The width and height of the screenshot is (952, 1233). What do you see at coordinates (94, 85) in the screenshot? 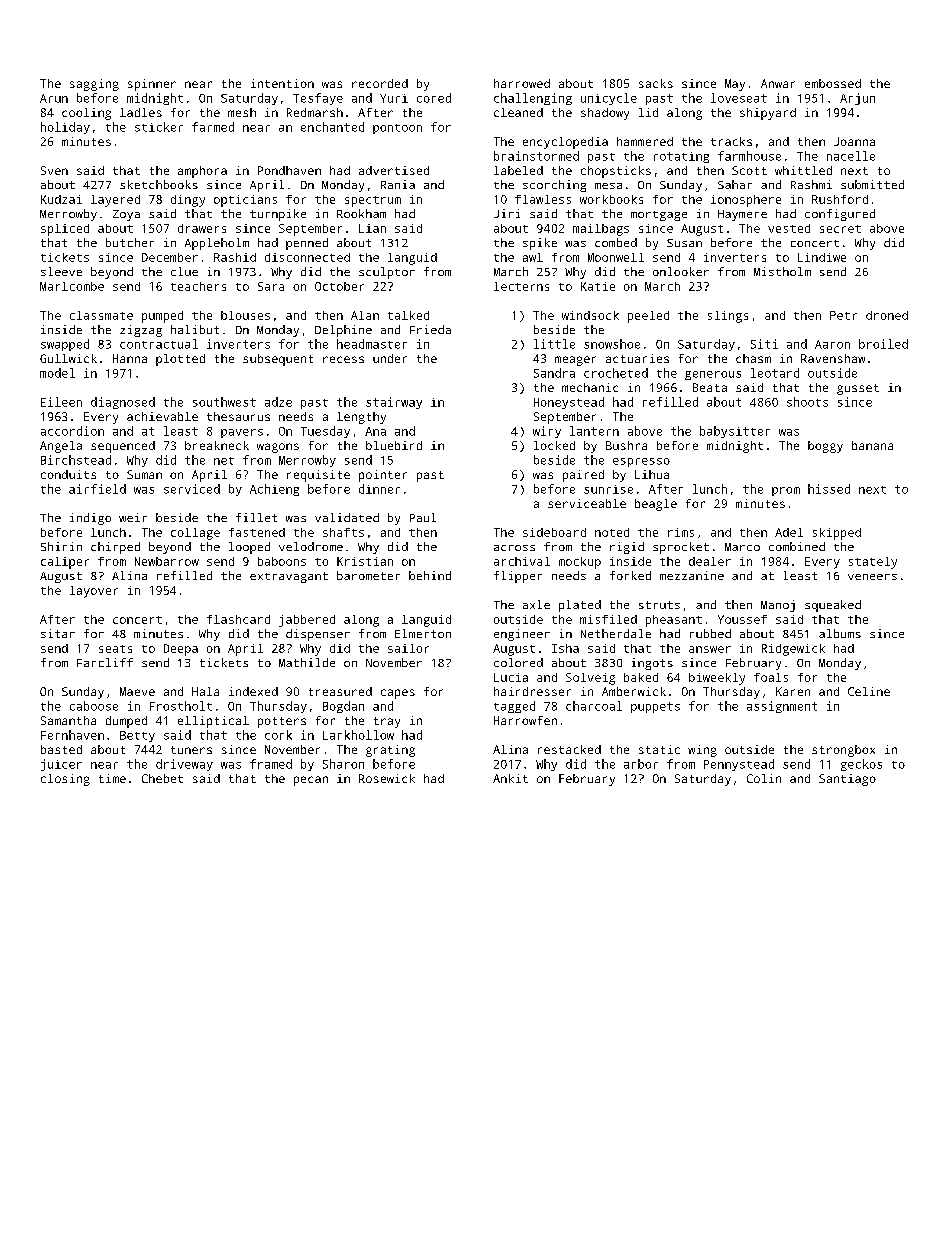
I see `sagging` at bounding box center [94, 85].
